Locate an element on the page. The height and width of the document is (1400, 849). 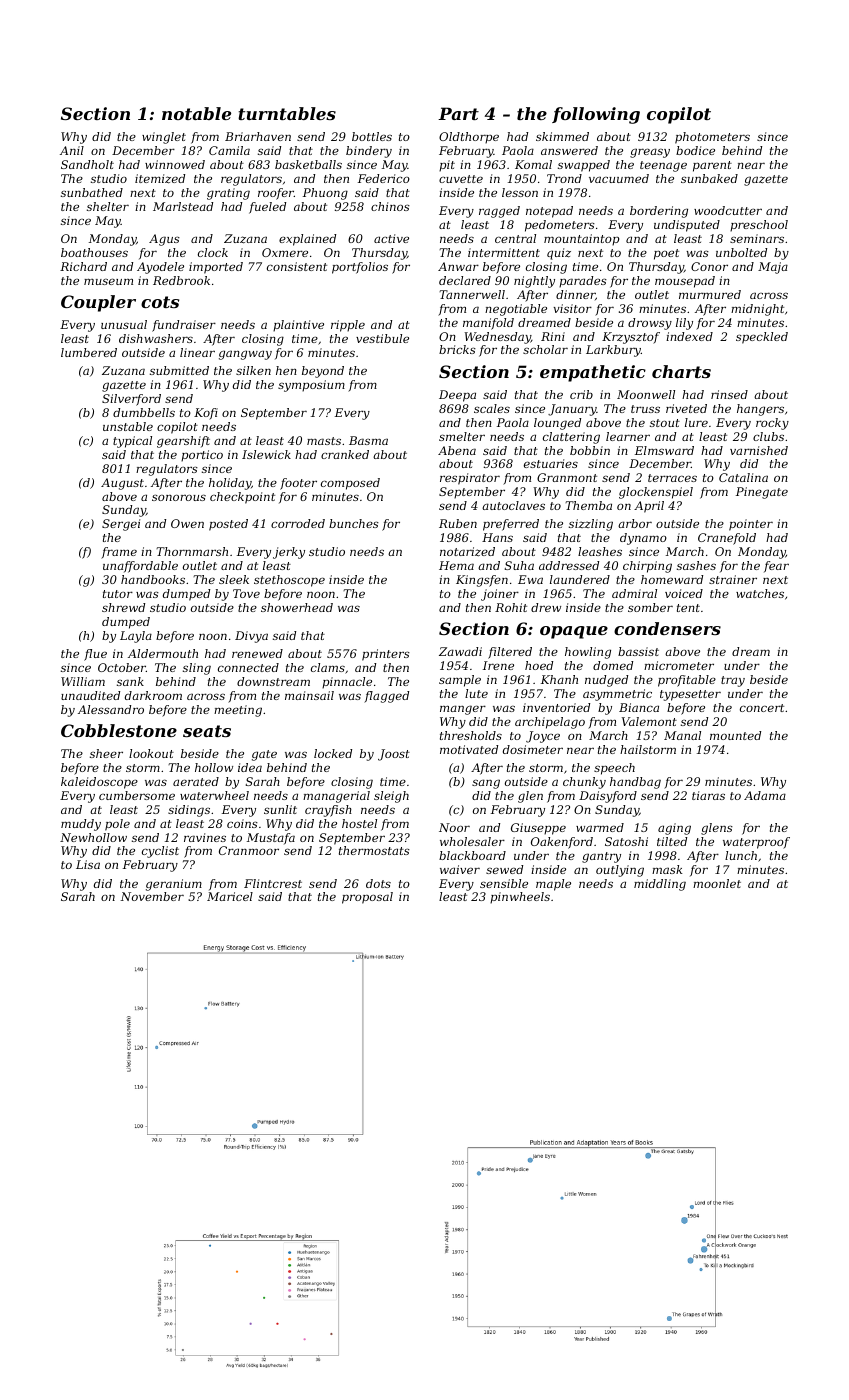
Coupler is located at coordinates (98, 303).
